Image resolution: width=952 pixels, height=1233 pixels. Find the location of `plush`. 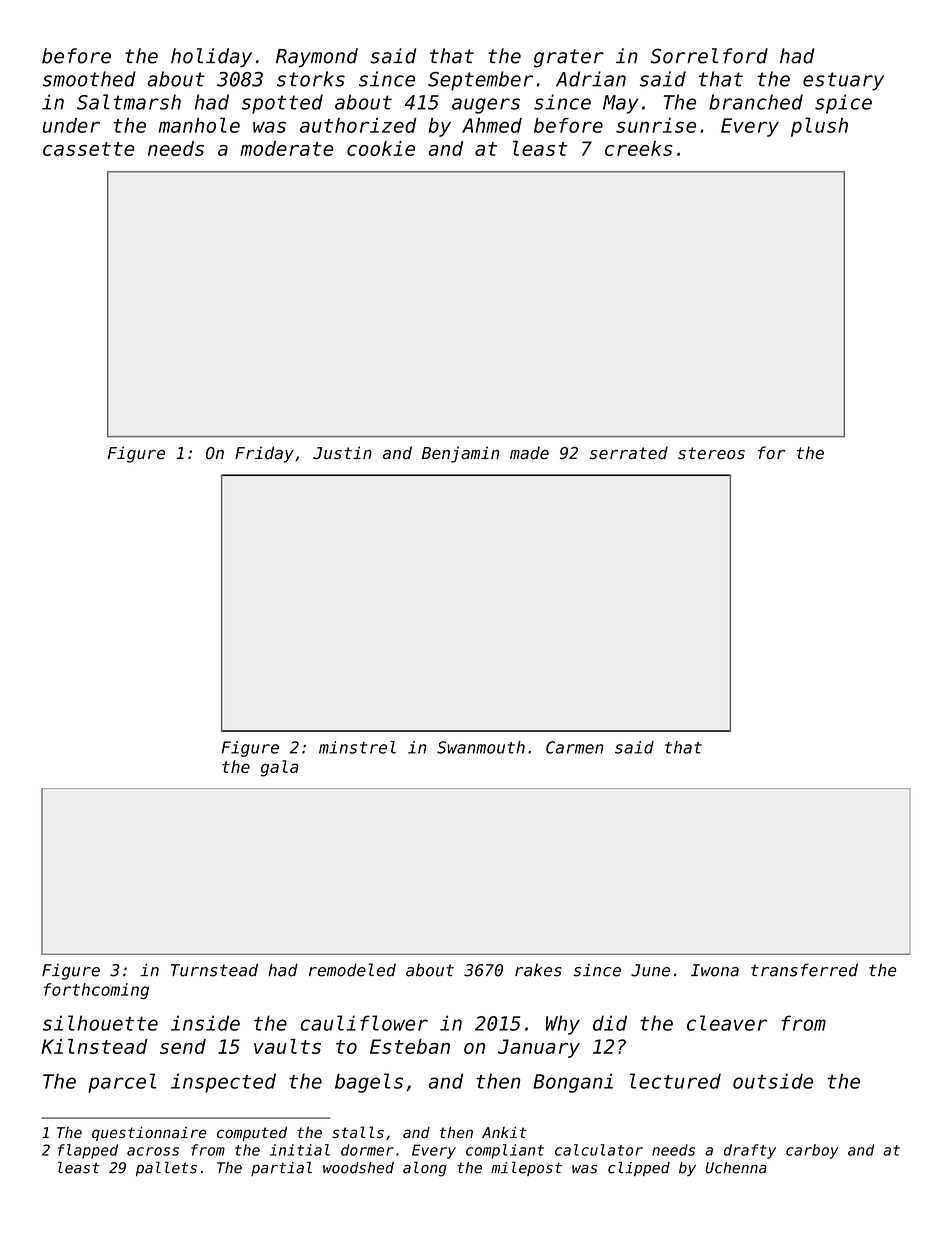

plush is located at coordinates (819, 127).
